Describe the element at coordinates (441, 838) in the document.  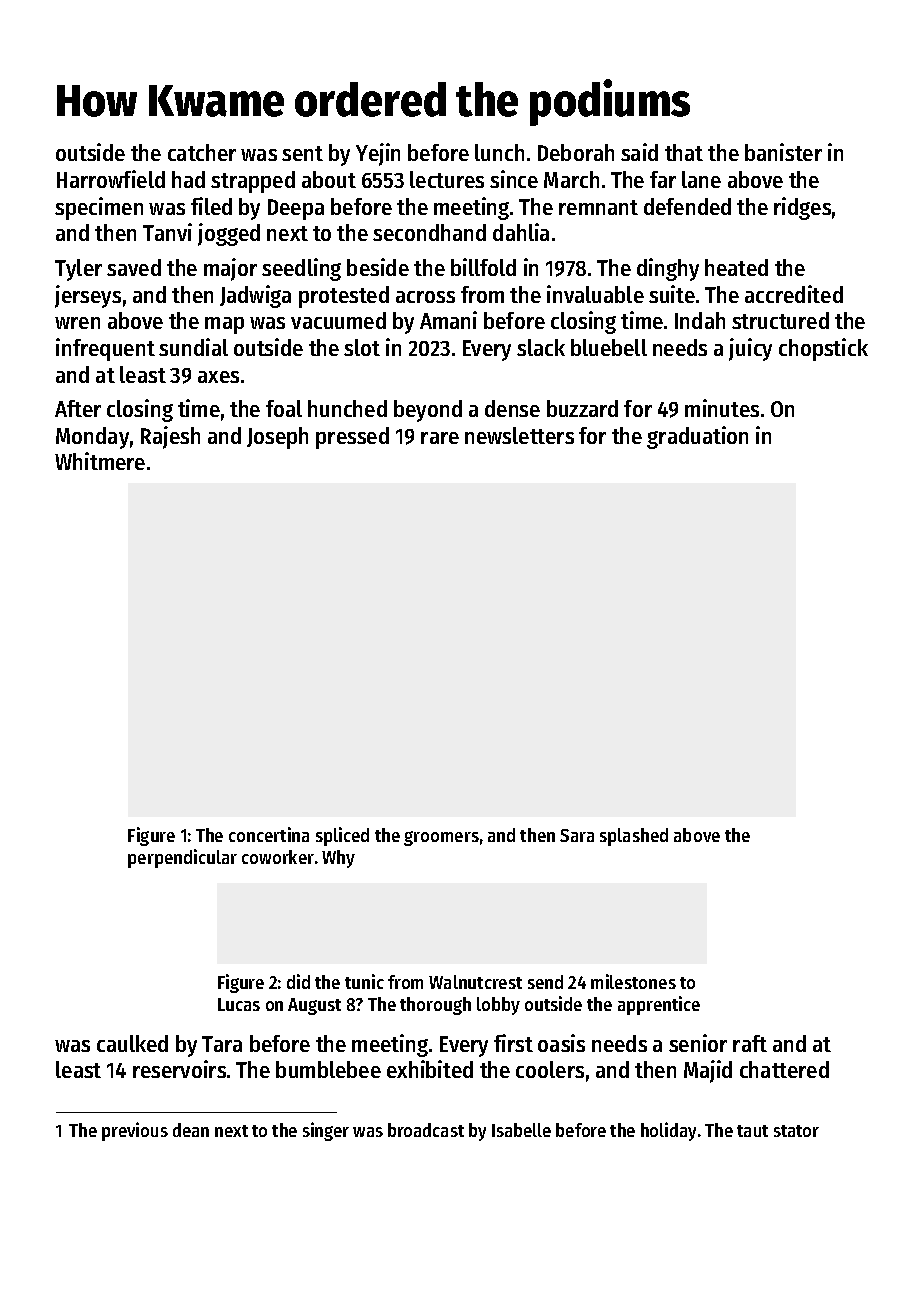
I see `groomers` at that location.
